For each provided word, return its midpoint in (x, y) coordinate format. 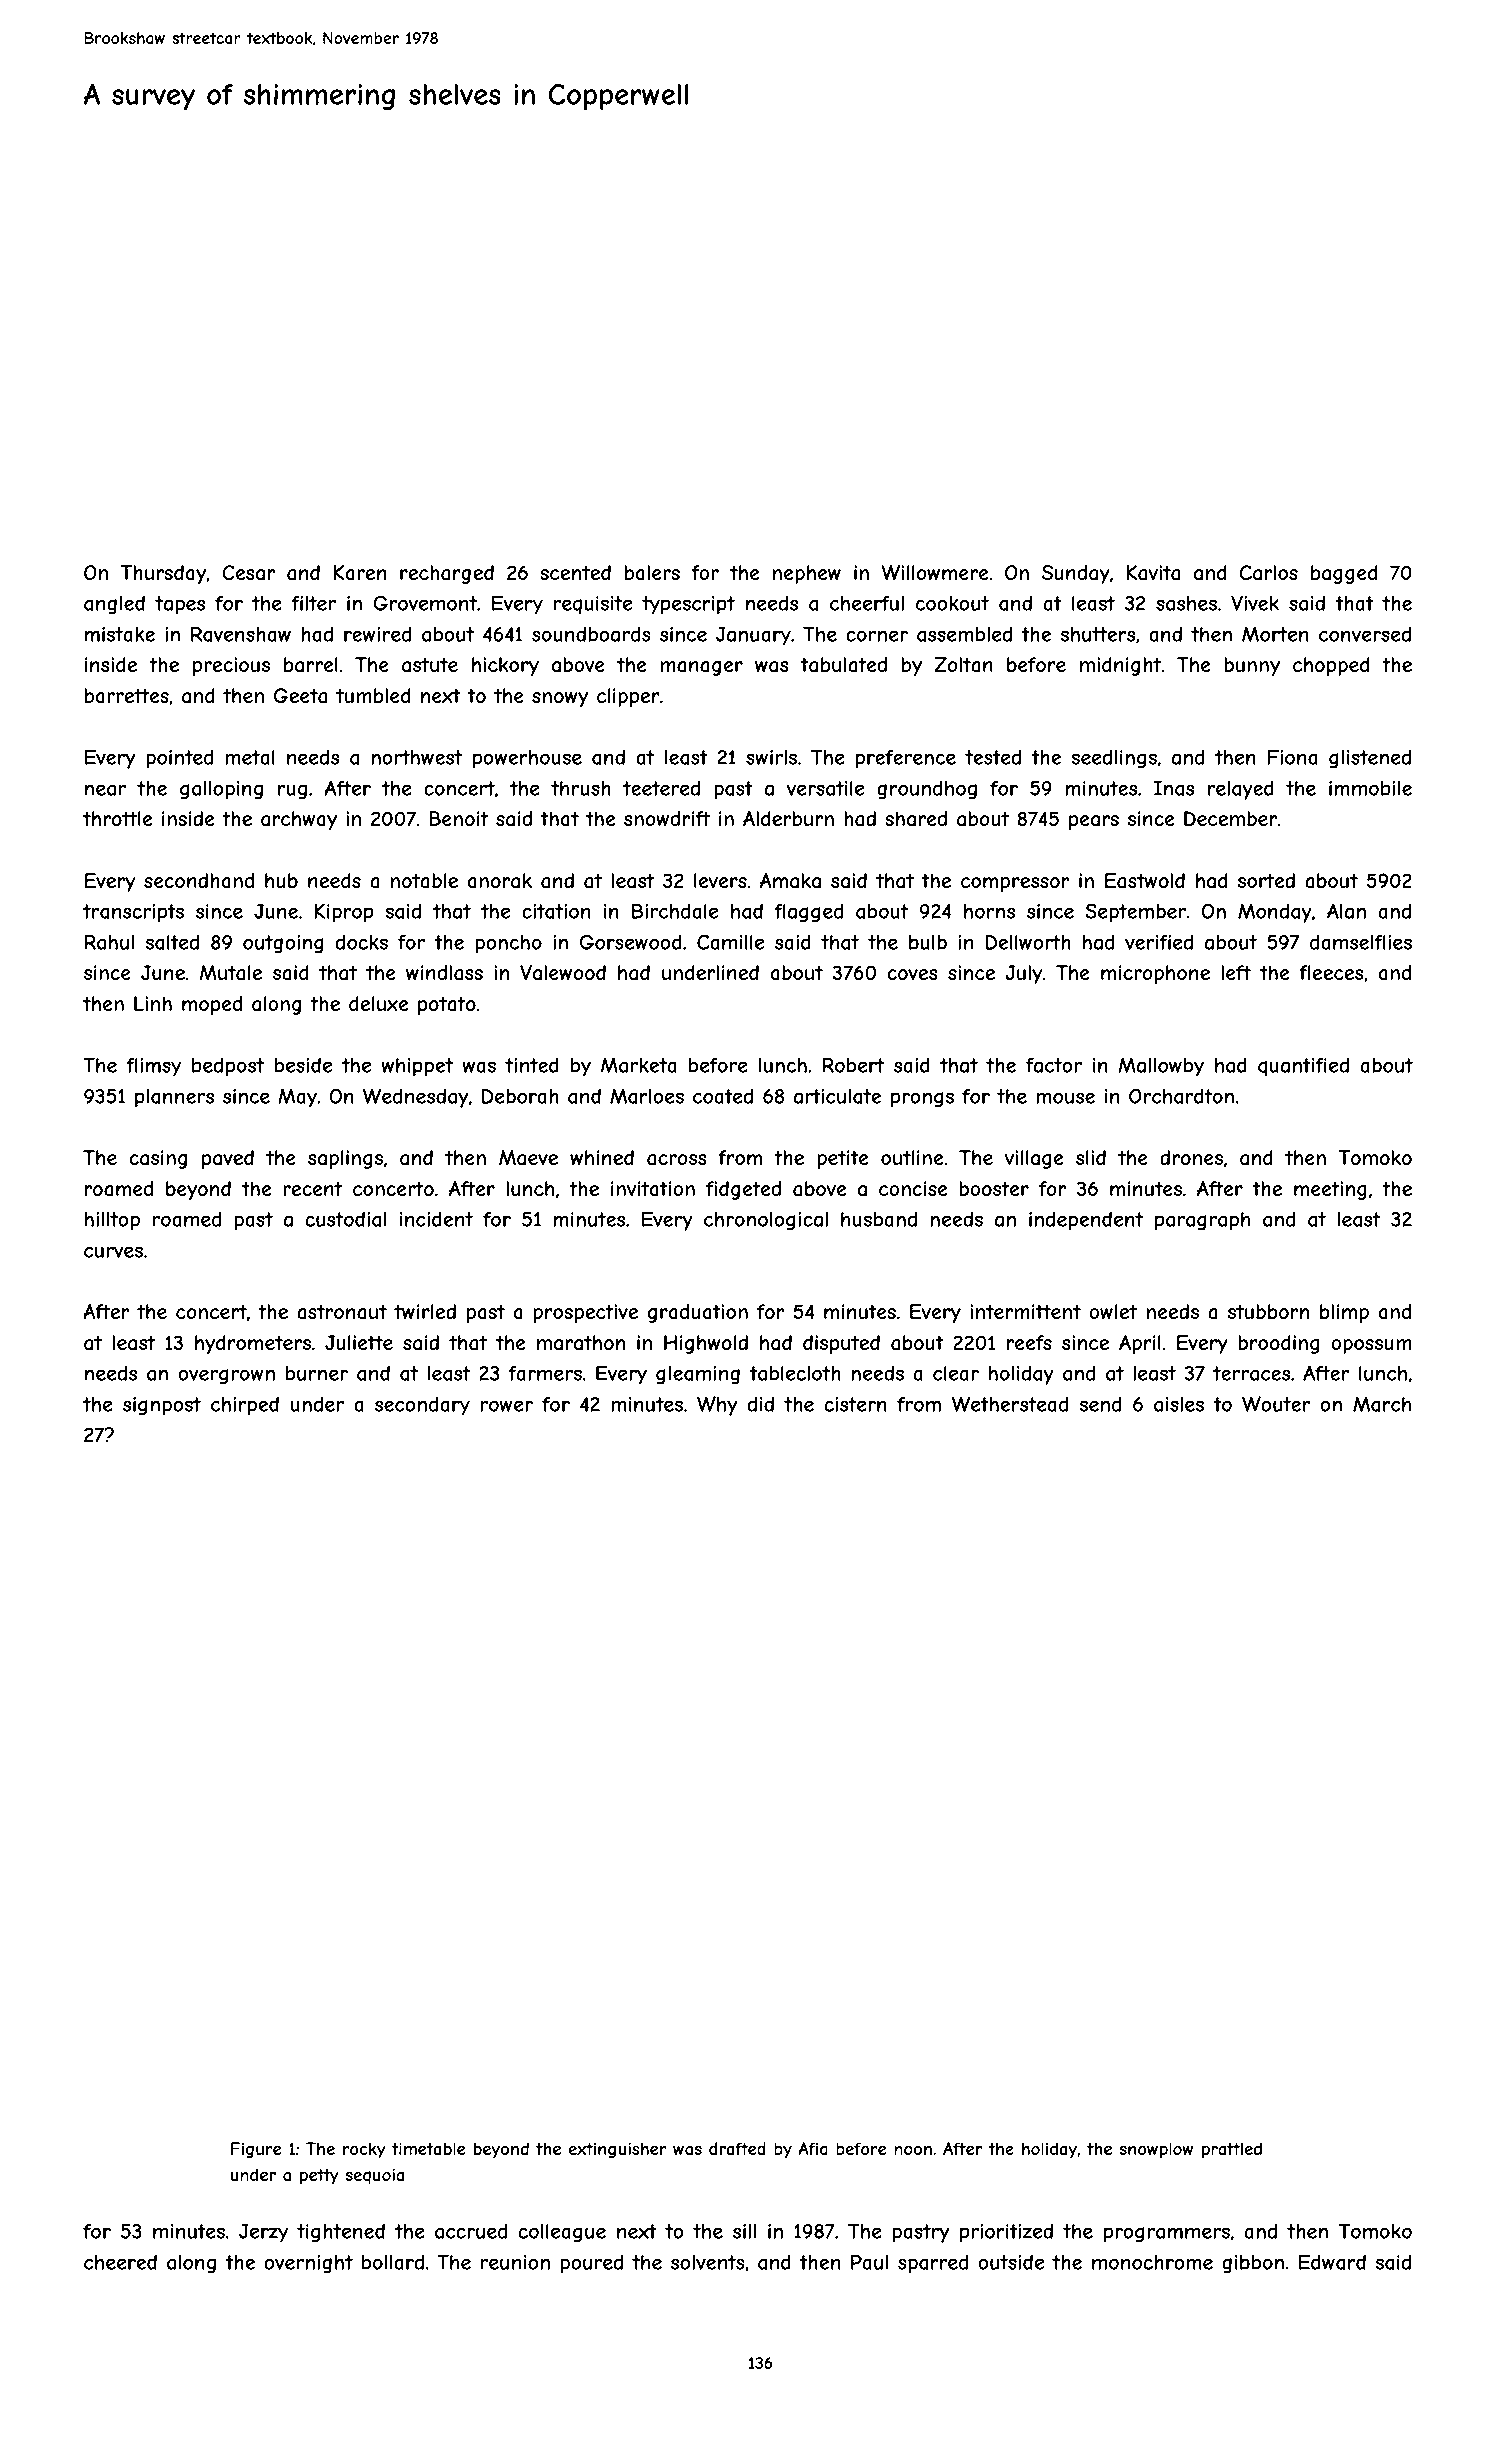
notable (424, 881)
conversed (1365, 634)
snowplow (1156, 2150)
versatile (825, 788)
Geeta (300, 696)
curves (113, 1252)
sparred (933, 2264)
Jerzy (263, 2233)
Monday (1275, 913)
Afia (813, 2149)
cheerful (867, 603)
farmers (545, 1373)
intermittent (1025, 1311)
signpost (162, 1406)
